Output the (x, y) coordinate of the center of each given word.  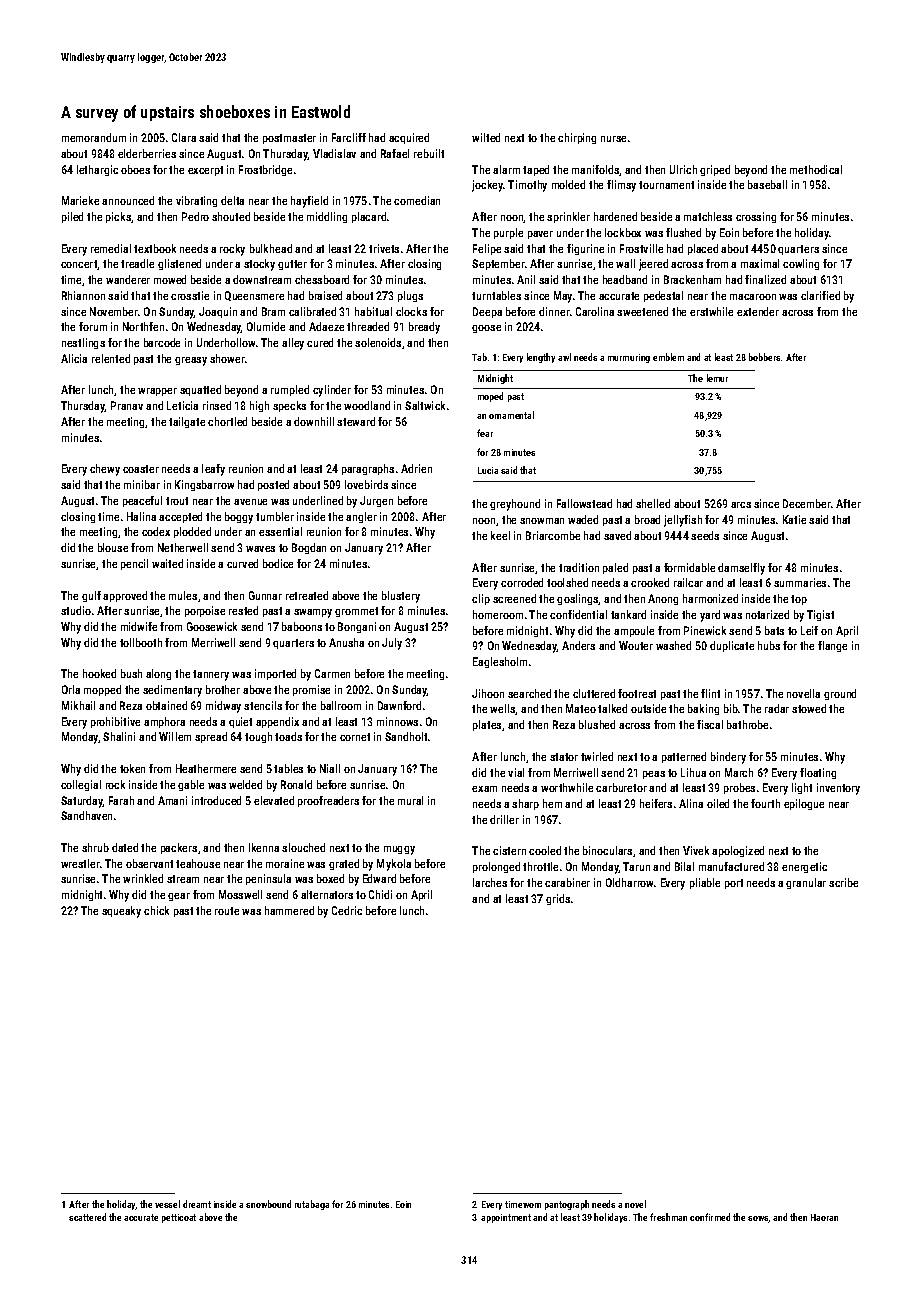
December (807, 503)
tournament (666, 185)
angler (361, 517)
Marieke (80, 200)
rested (243, 610)
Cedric (347, 910)
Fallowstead (584, 503)
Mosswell (240, 894)
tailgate (187, 422)
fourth (765, 803)
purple (508, 233)
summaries (800, 582)
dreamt (197, 1204)
